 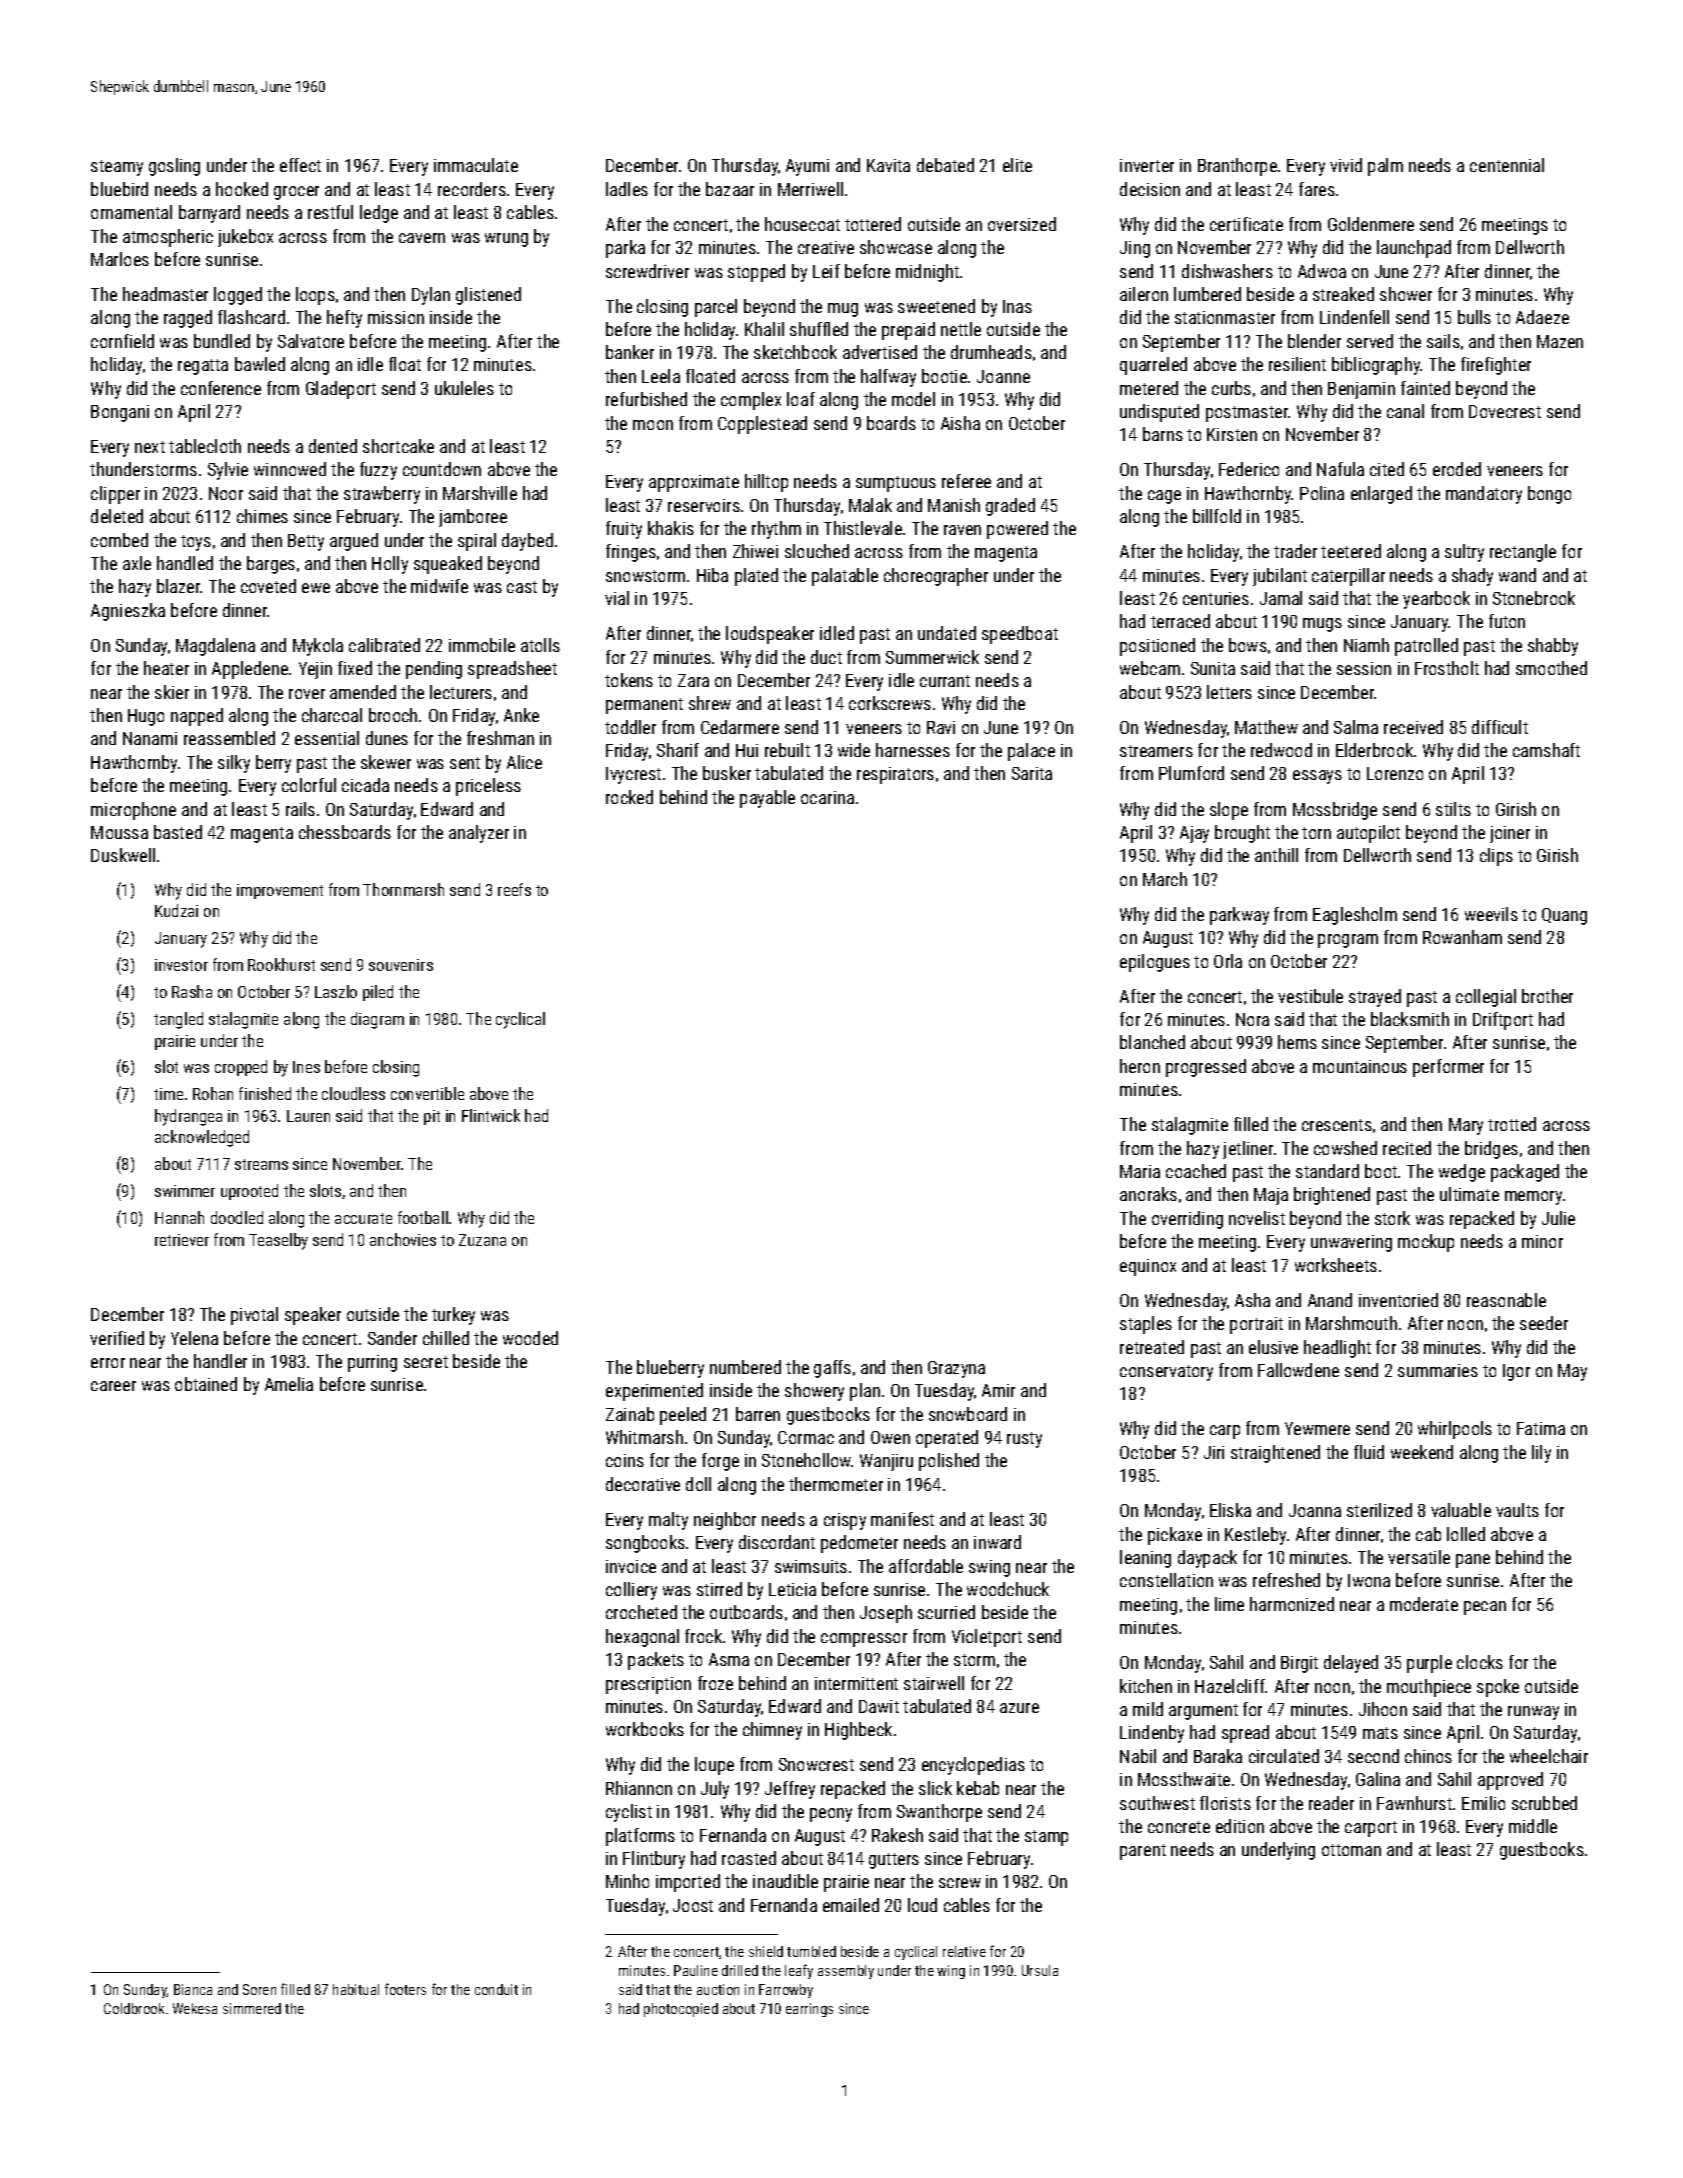 What do you see at coordinates (193, 1989) in the image?
I see `Bianca` at bounding box center [193, 1989].
